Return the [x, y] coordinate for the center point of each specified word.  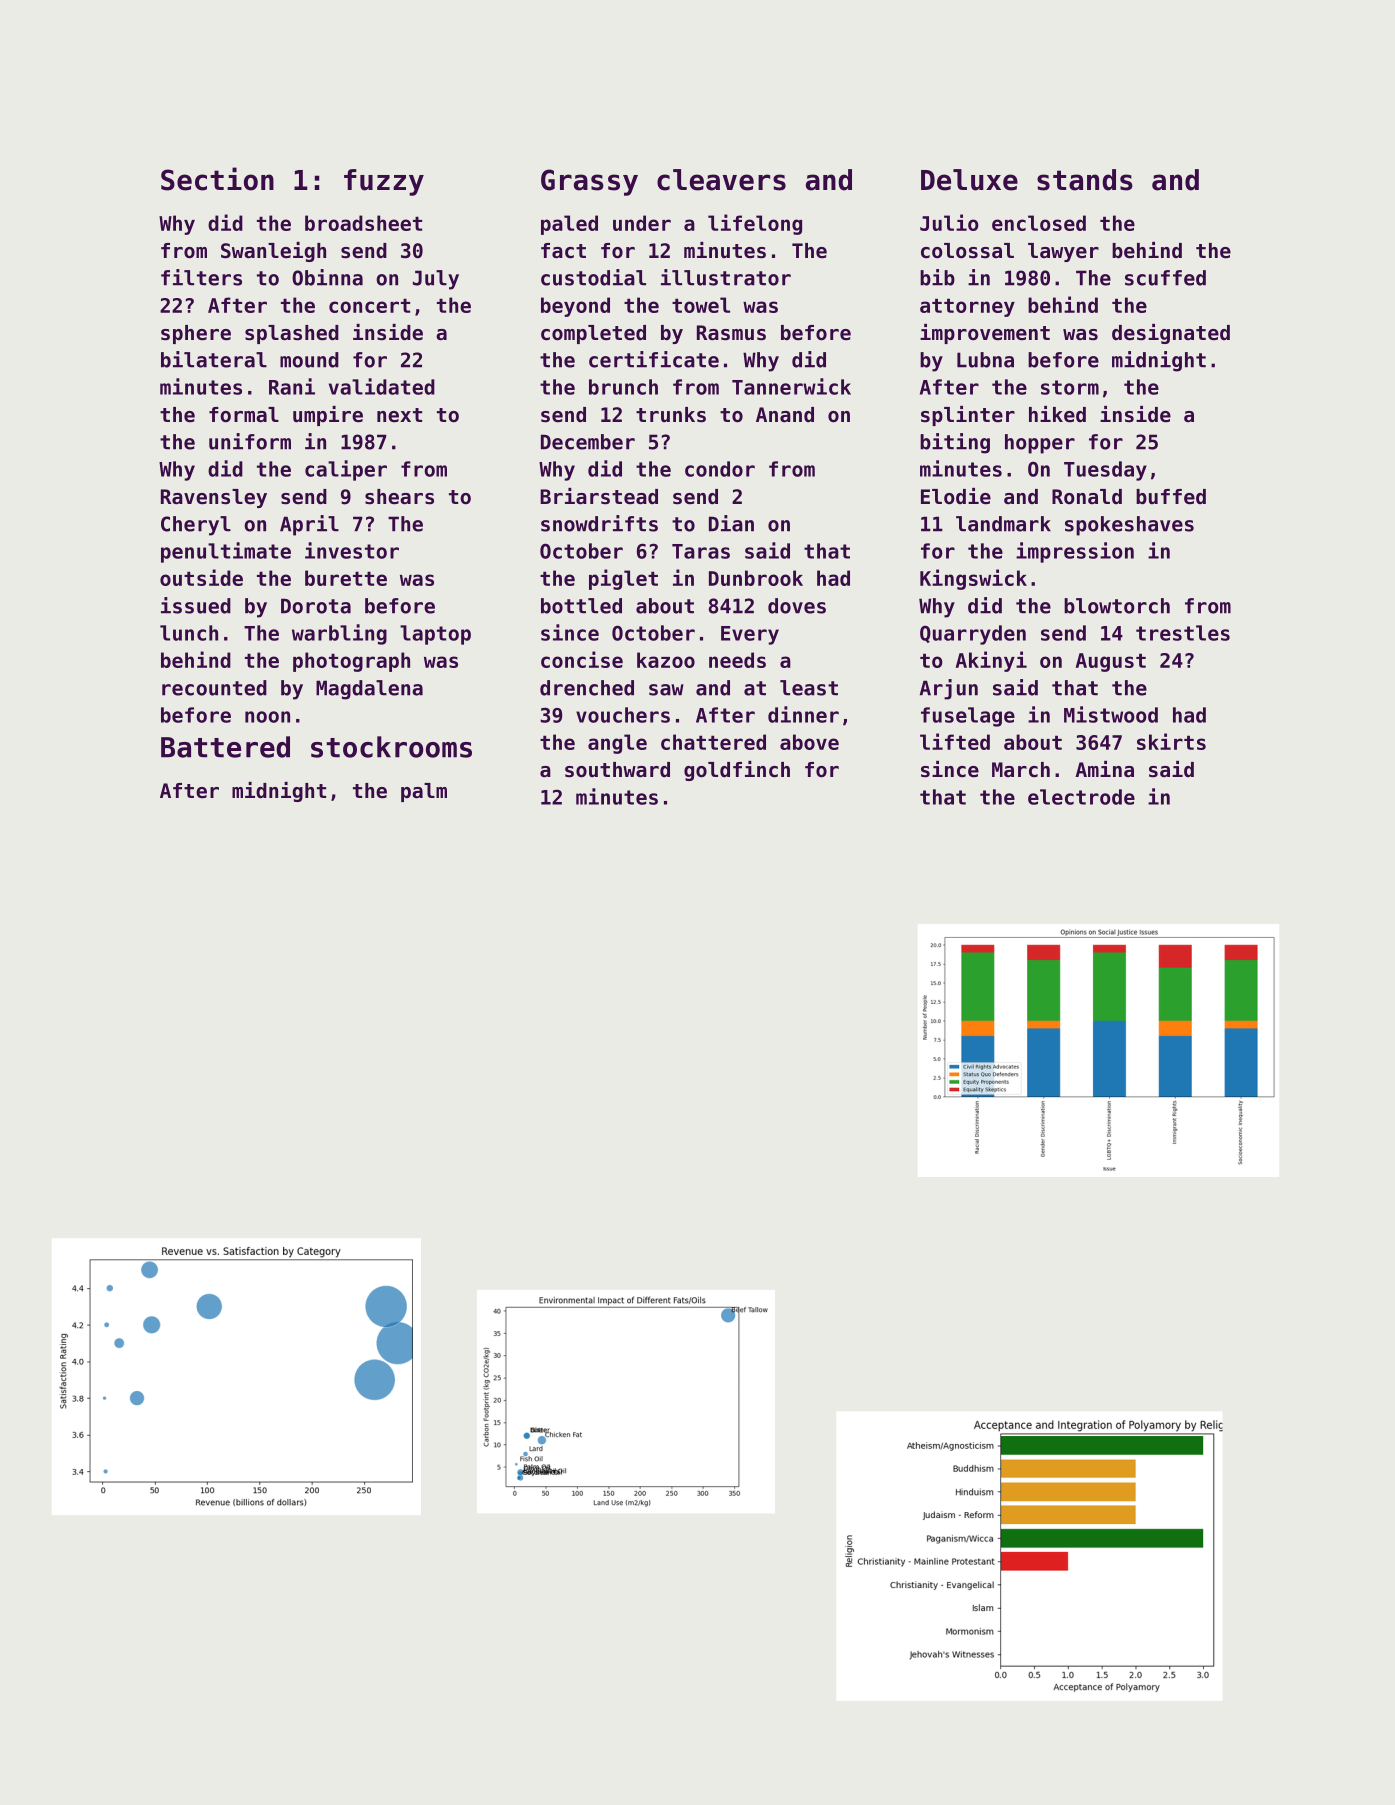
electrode [1081, 797]
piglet [623, 579]
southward [617, 770]
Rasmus [731, 333]
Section [217, 179]
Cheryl [196, 526]
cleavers [721, 180]
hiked [1057, 414]
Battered [225, 747]
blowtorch [1117, 606]
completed [593, 334]
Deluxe [969, 180]
